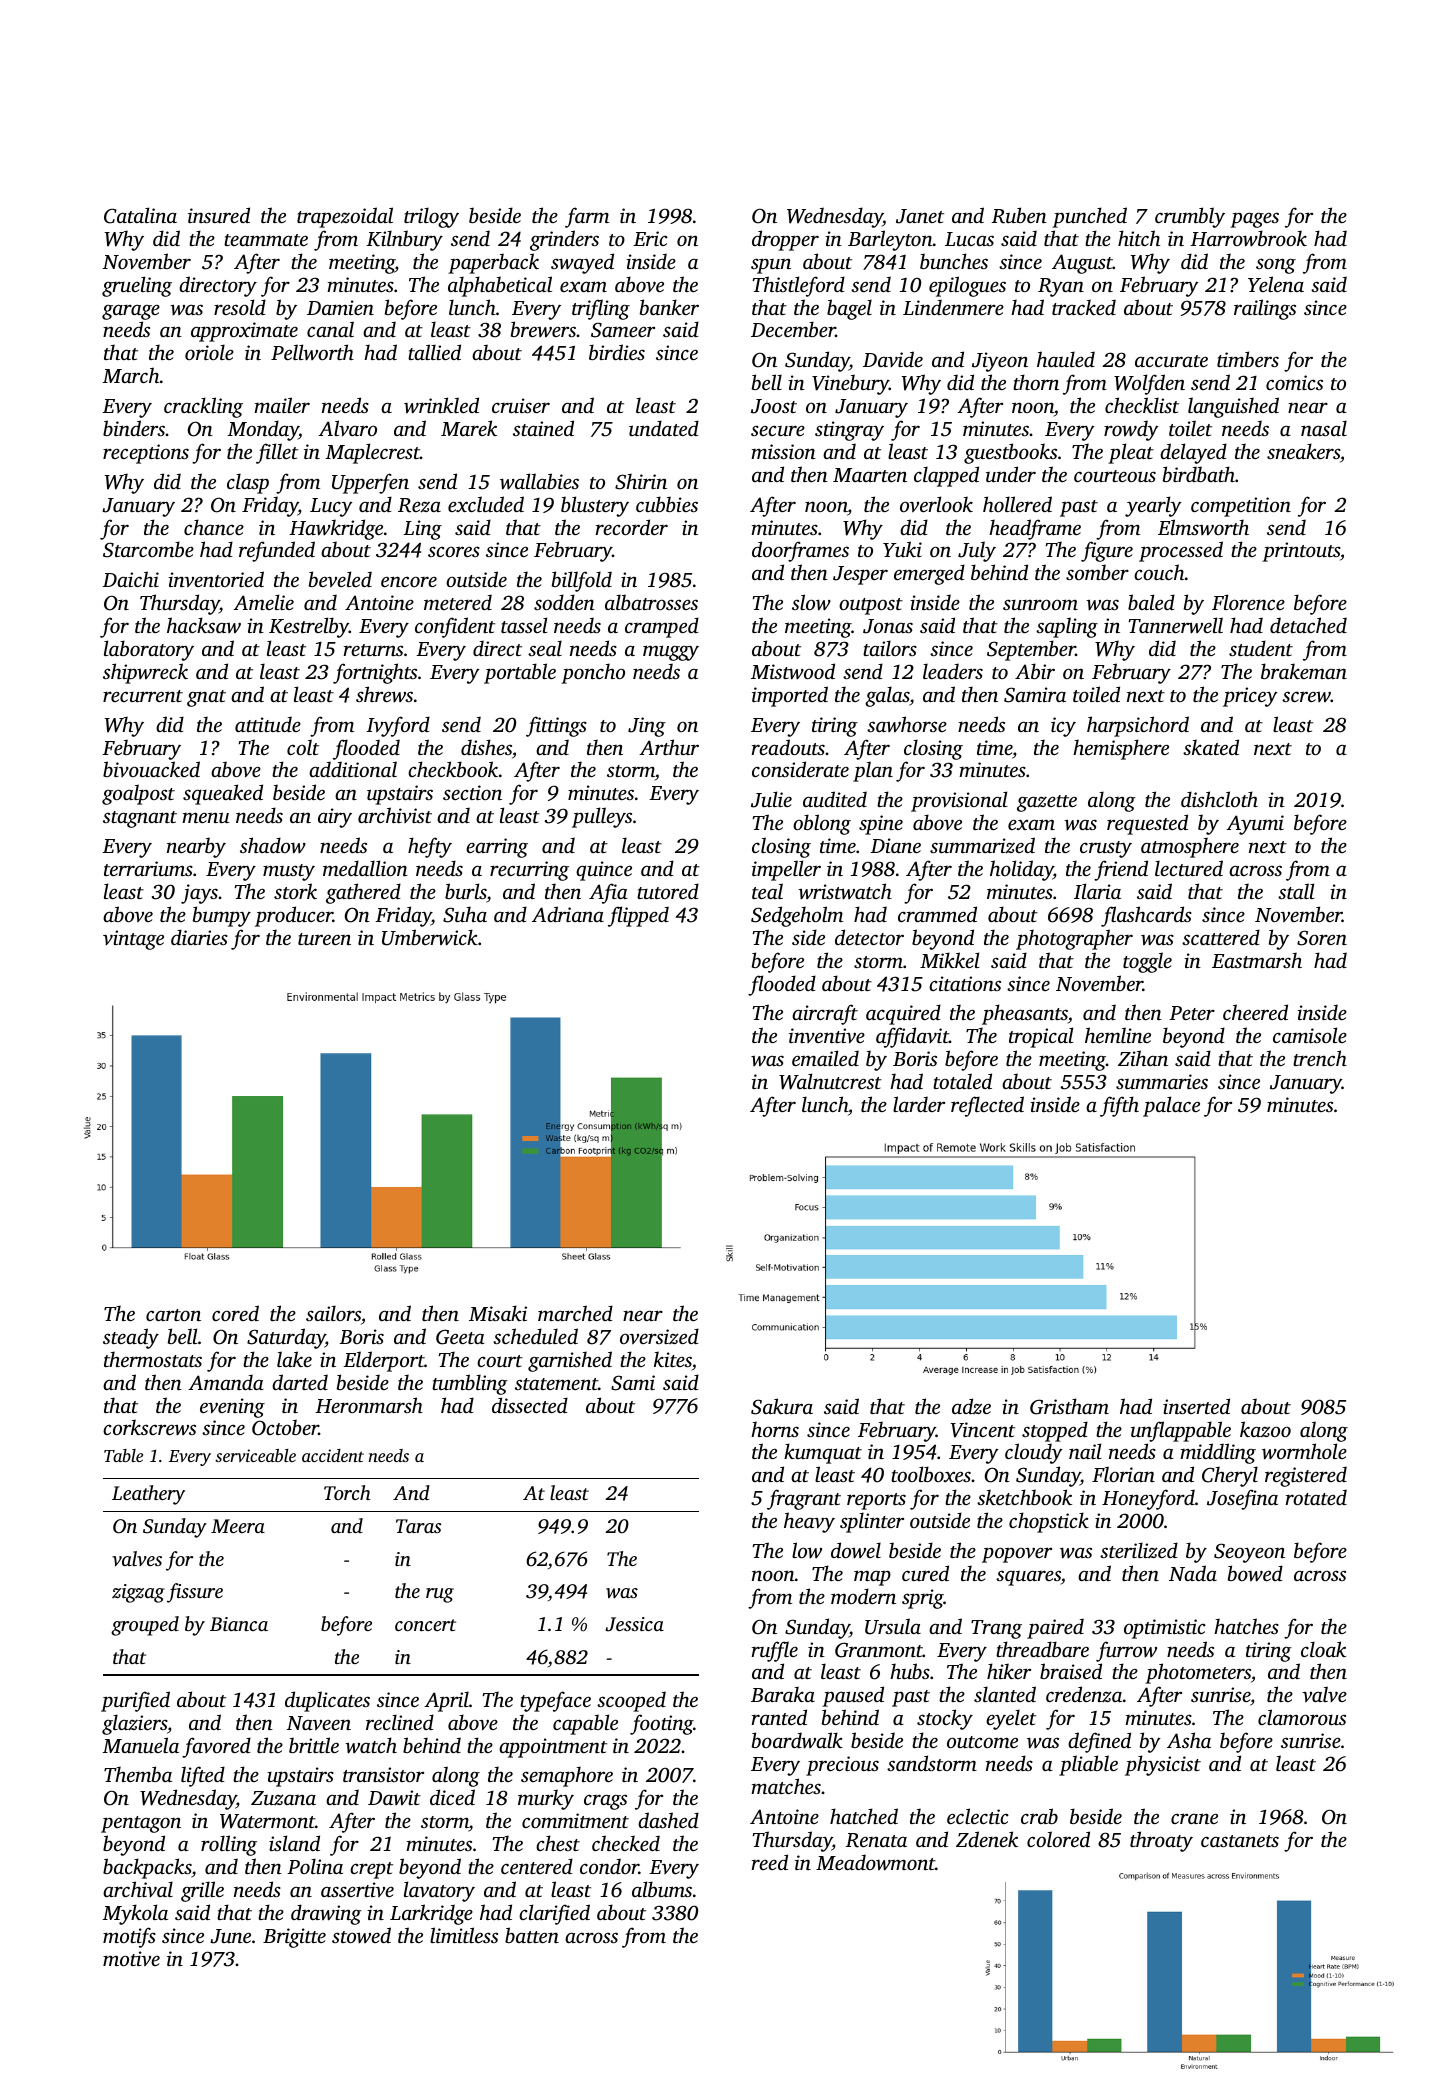 The width and height of the image is (1450, 2100). What do you see at coordinates (1089, 217) in the image?
I see `punched` at bounding box center [1089, 217].
